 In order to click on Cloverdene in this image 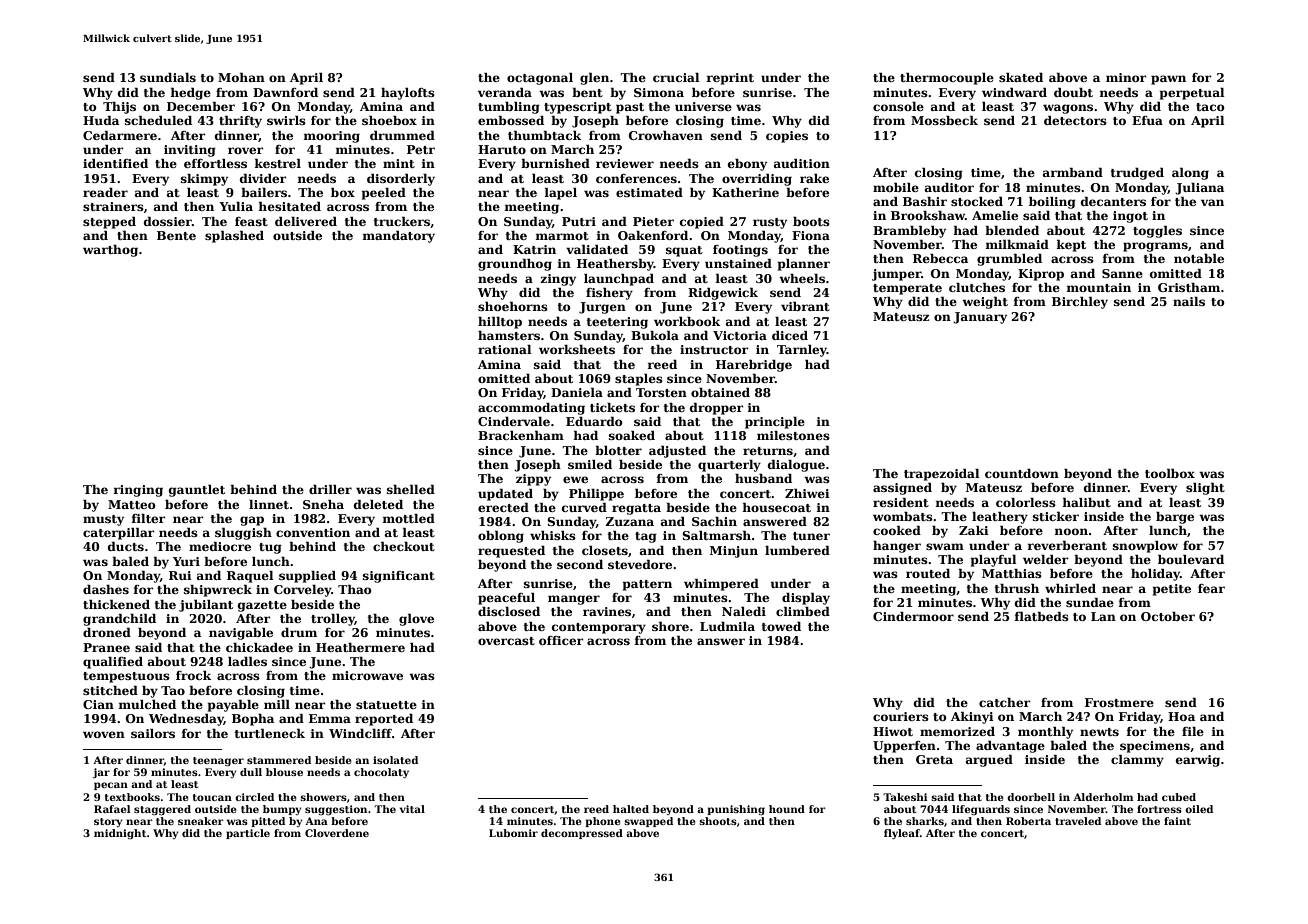, I will do `click(337, 833)`.
